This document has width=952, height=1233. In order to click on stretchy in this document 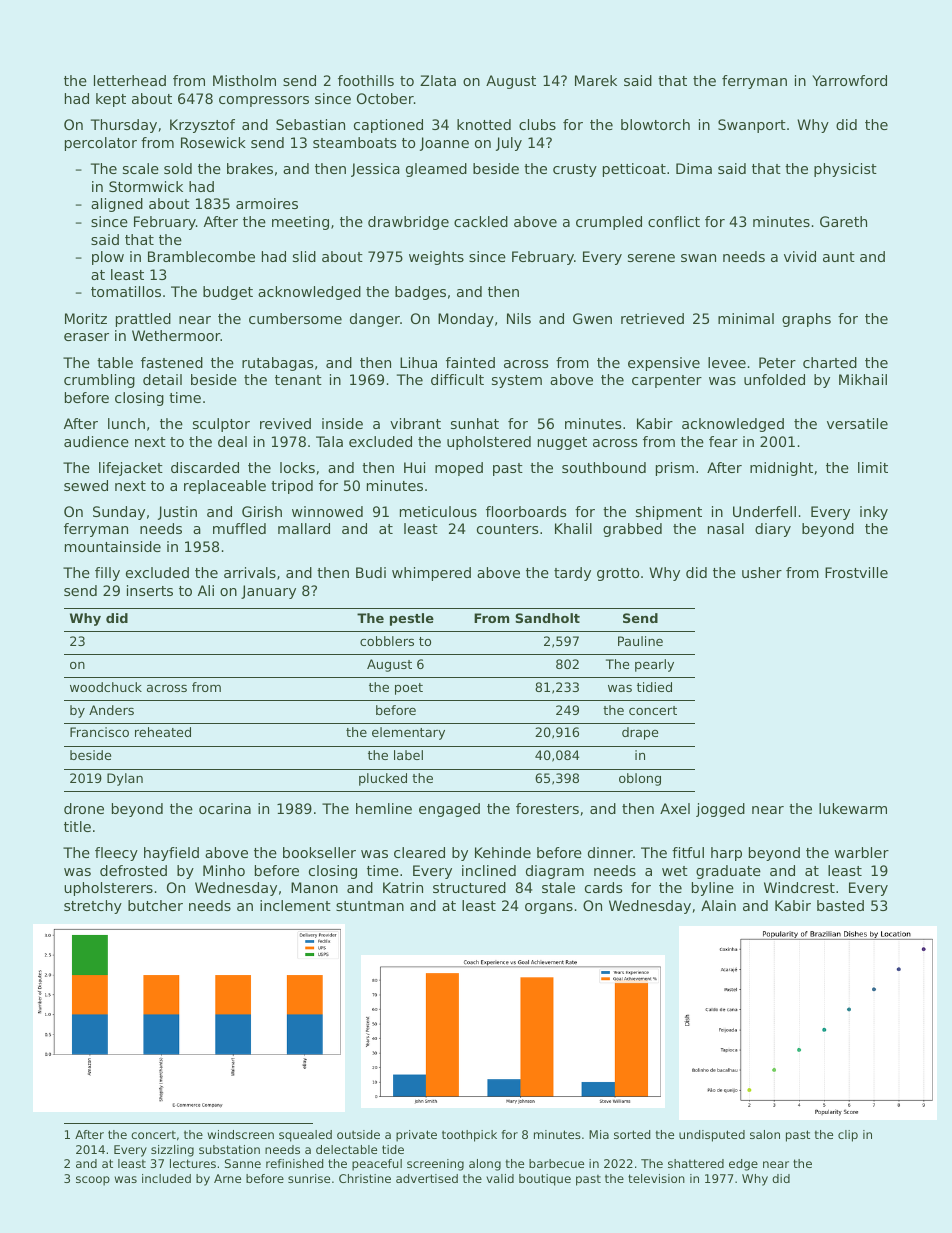, I will do `click(93, 907)`.
